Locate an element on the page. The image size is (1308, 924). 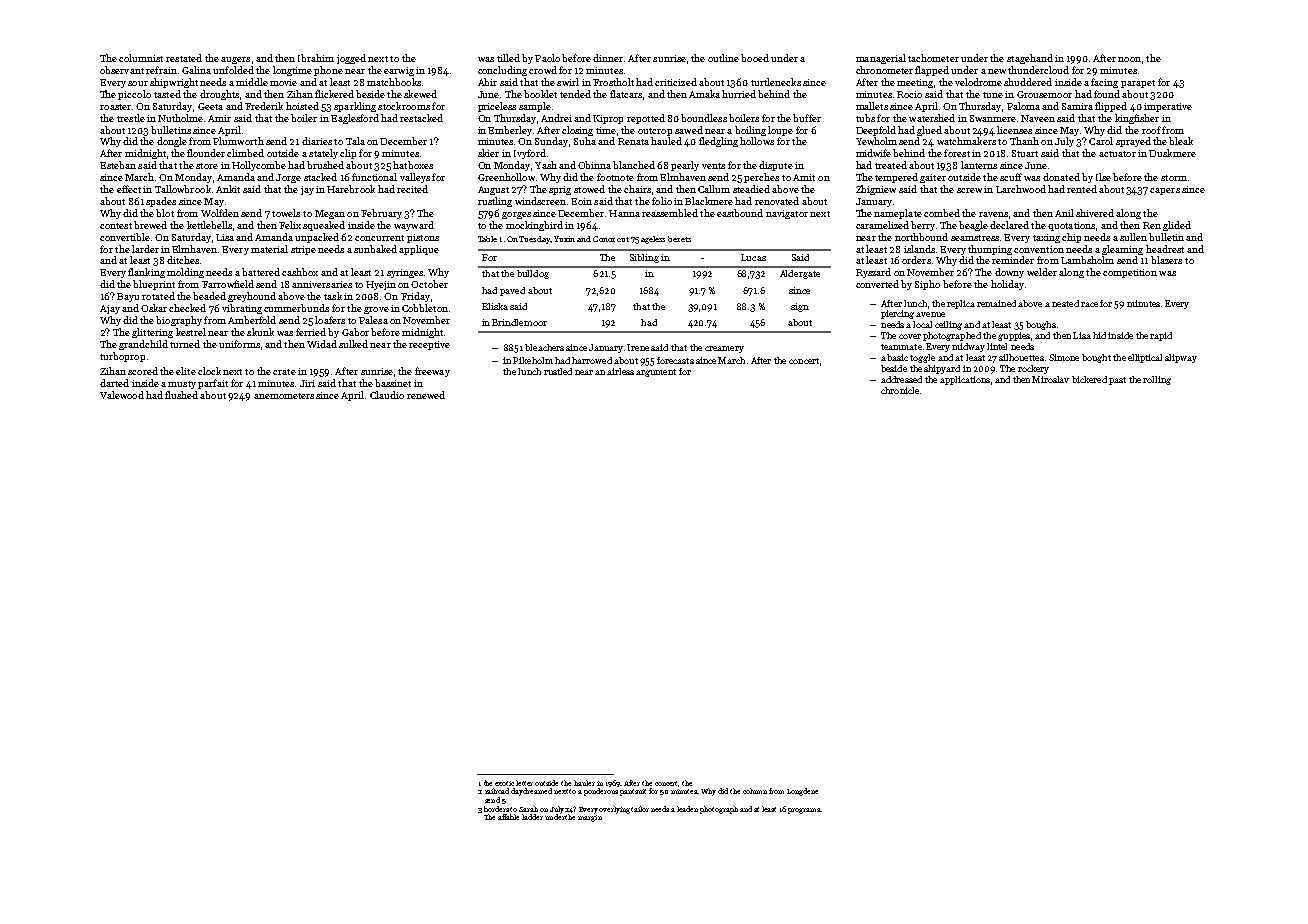
Larchwood is located at coordinates (1021, 189).
